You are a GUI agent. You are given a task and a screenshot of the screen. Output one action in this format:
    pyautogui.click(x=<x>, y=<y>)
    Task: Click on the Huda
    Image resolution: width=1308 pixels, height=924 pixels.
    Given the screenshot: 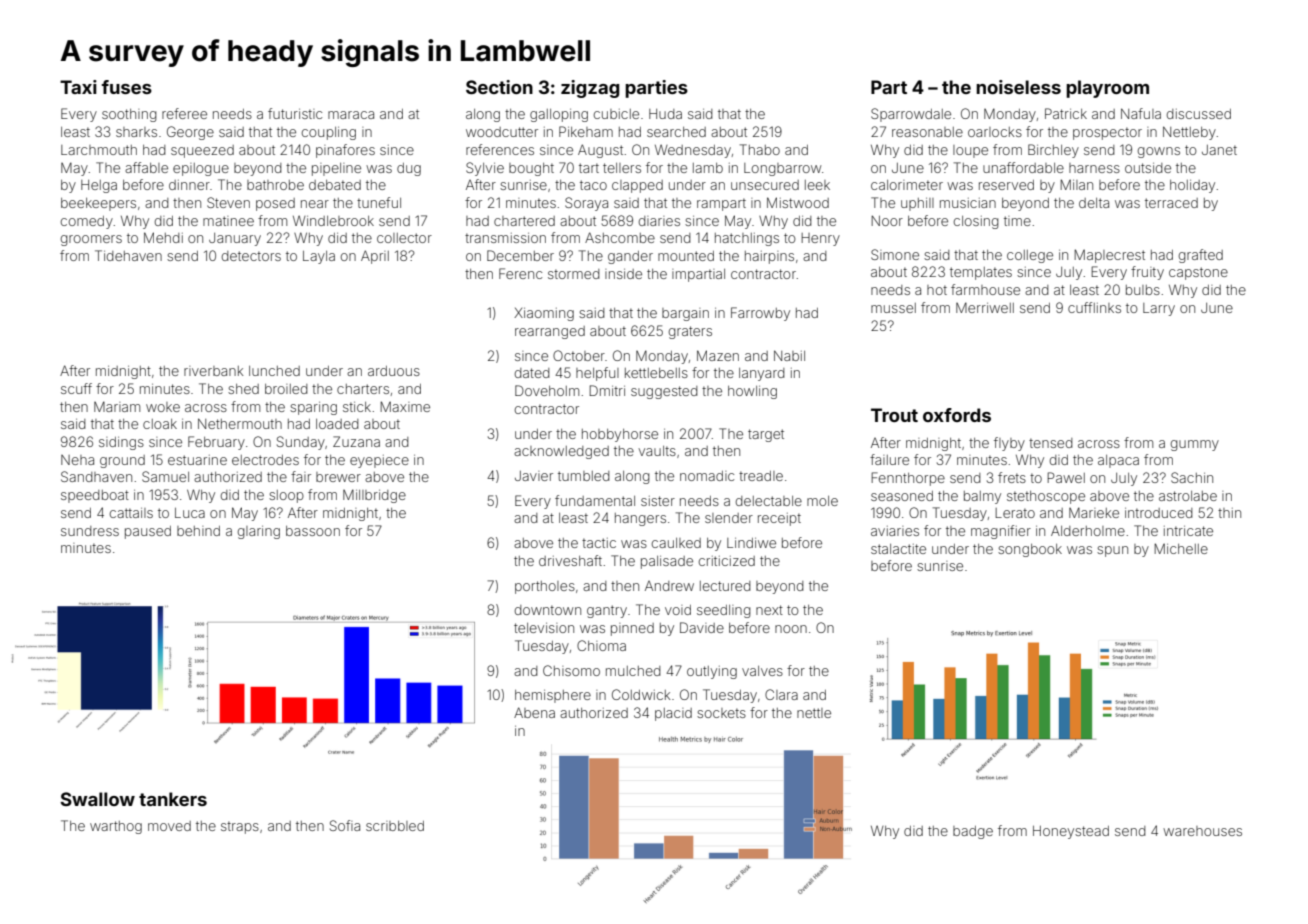 What is the action you would take?
    pyautogui.click(x=665, y=114)
